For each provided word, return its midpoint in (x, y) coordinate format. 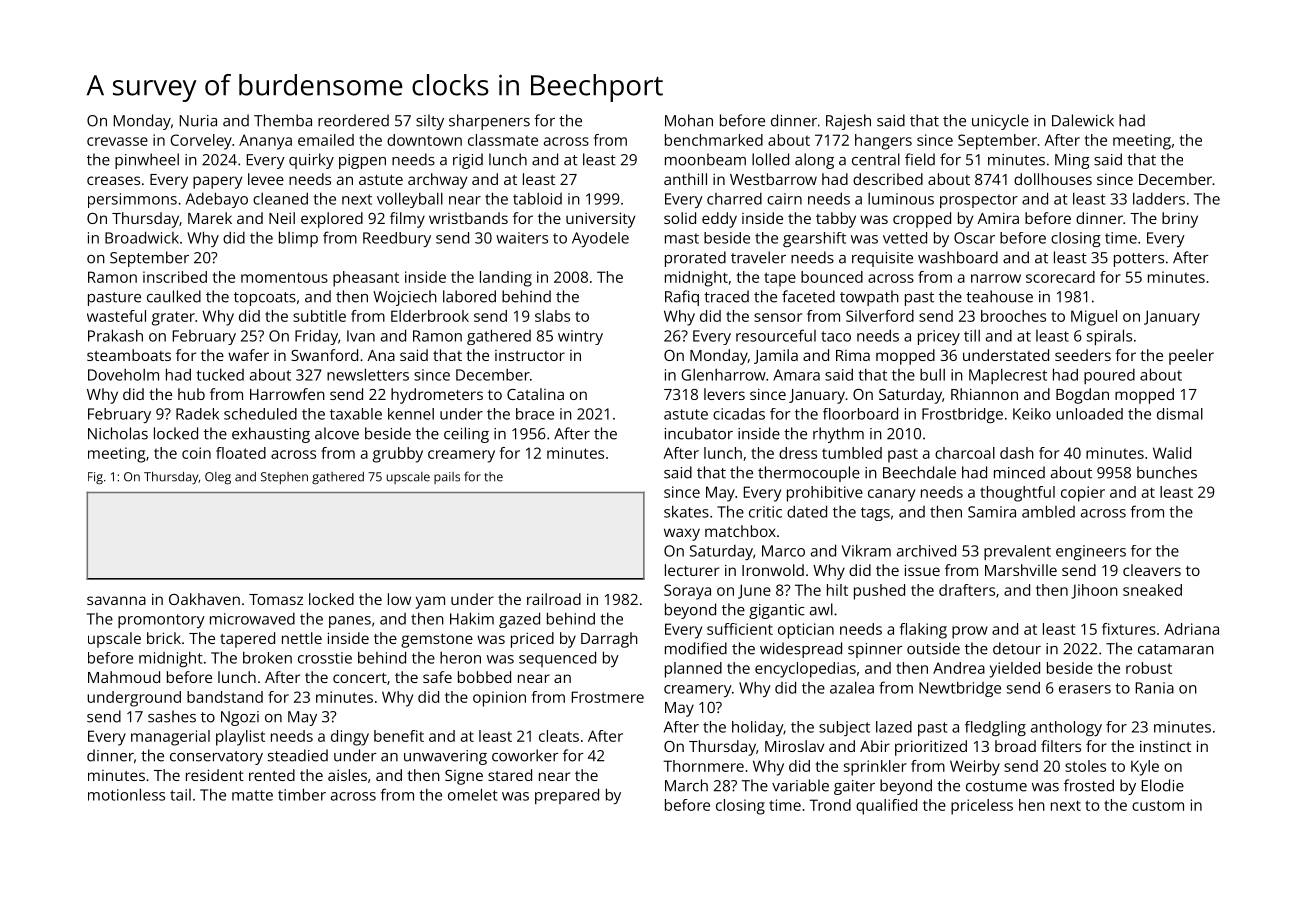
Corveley (201, 142)
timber (302, 794)
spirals (1109, 337)
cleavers (1152, 570)
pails (447, 478)
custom (1158, 805)
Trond (830, 805)
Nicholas (118, 433)
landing (506, 279)
